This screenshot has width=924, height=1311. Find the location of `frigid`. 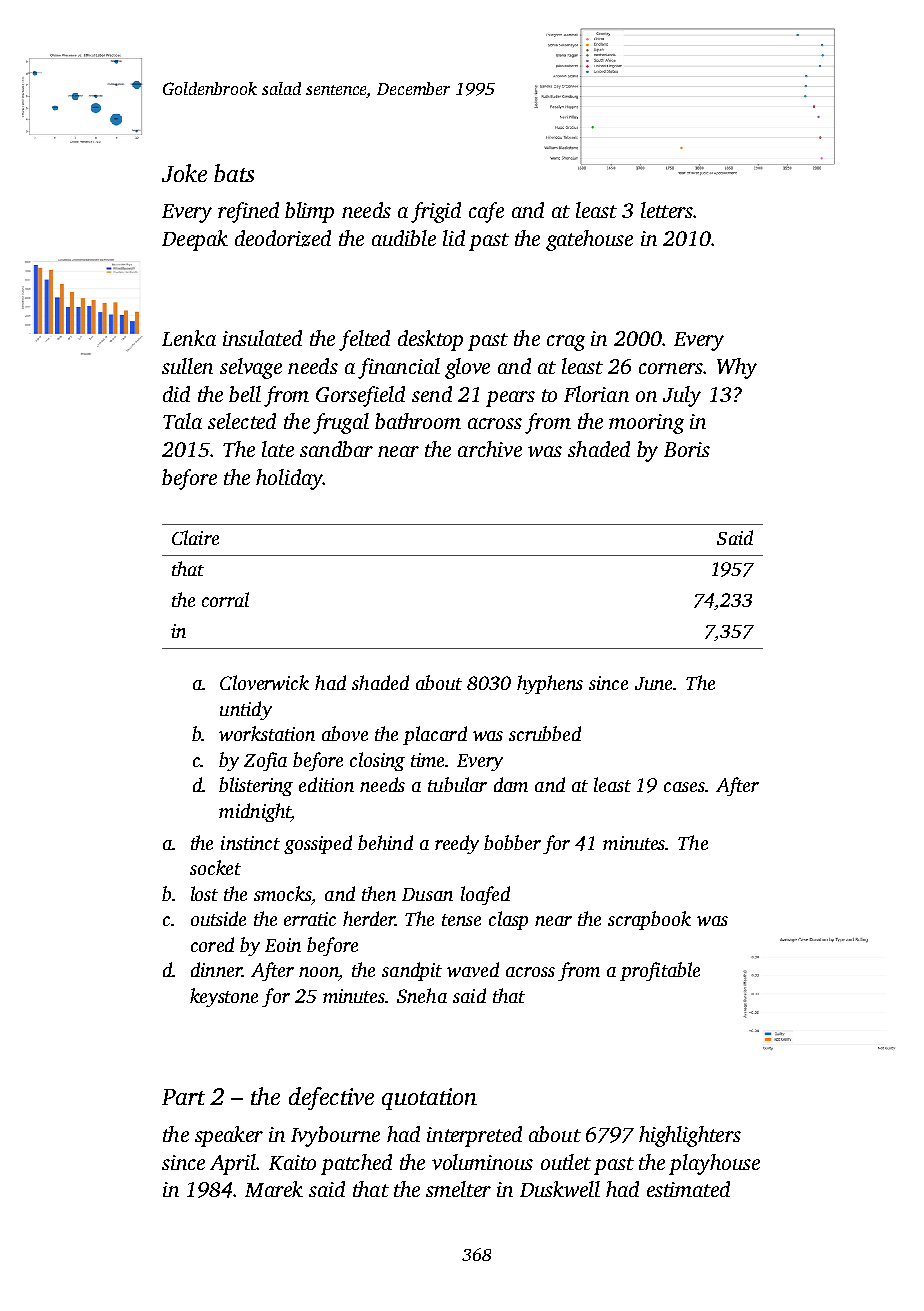

frigid is located at coordinates (436, 212).
